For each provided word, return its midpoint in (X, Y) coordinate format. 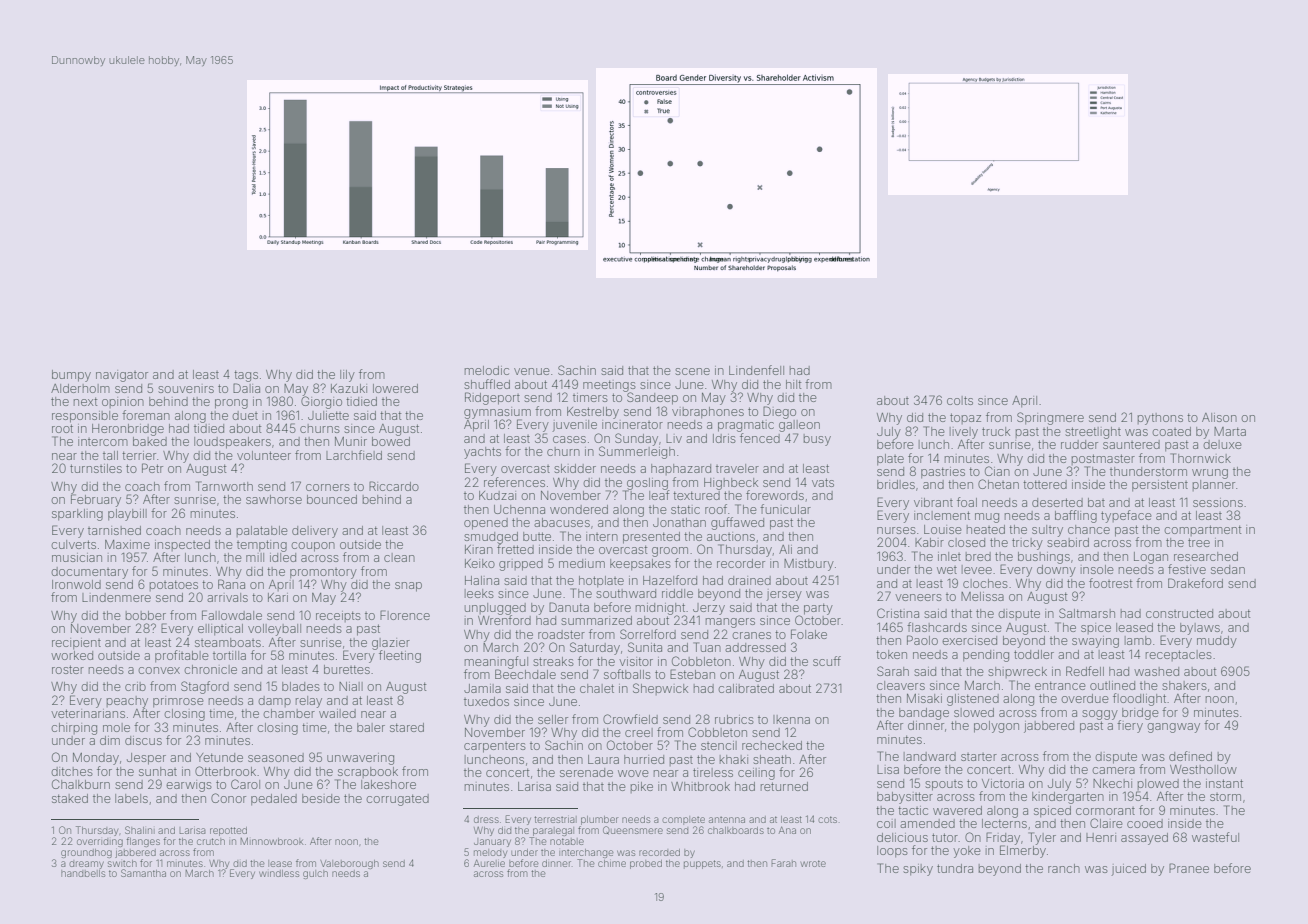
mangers (730, 623)
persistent (1160, 486)
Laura (603, 759)
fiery (1130, 726)
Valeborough (349, 864)
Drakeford (1195, 583)
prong (231, 404)
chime (612, 863)
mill (255, 557)
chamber (289, 713)
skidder (575, 468)
